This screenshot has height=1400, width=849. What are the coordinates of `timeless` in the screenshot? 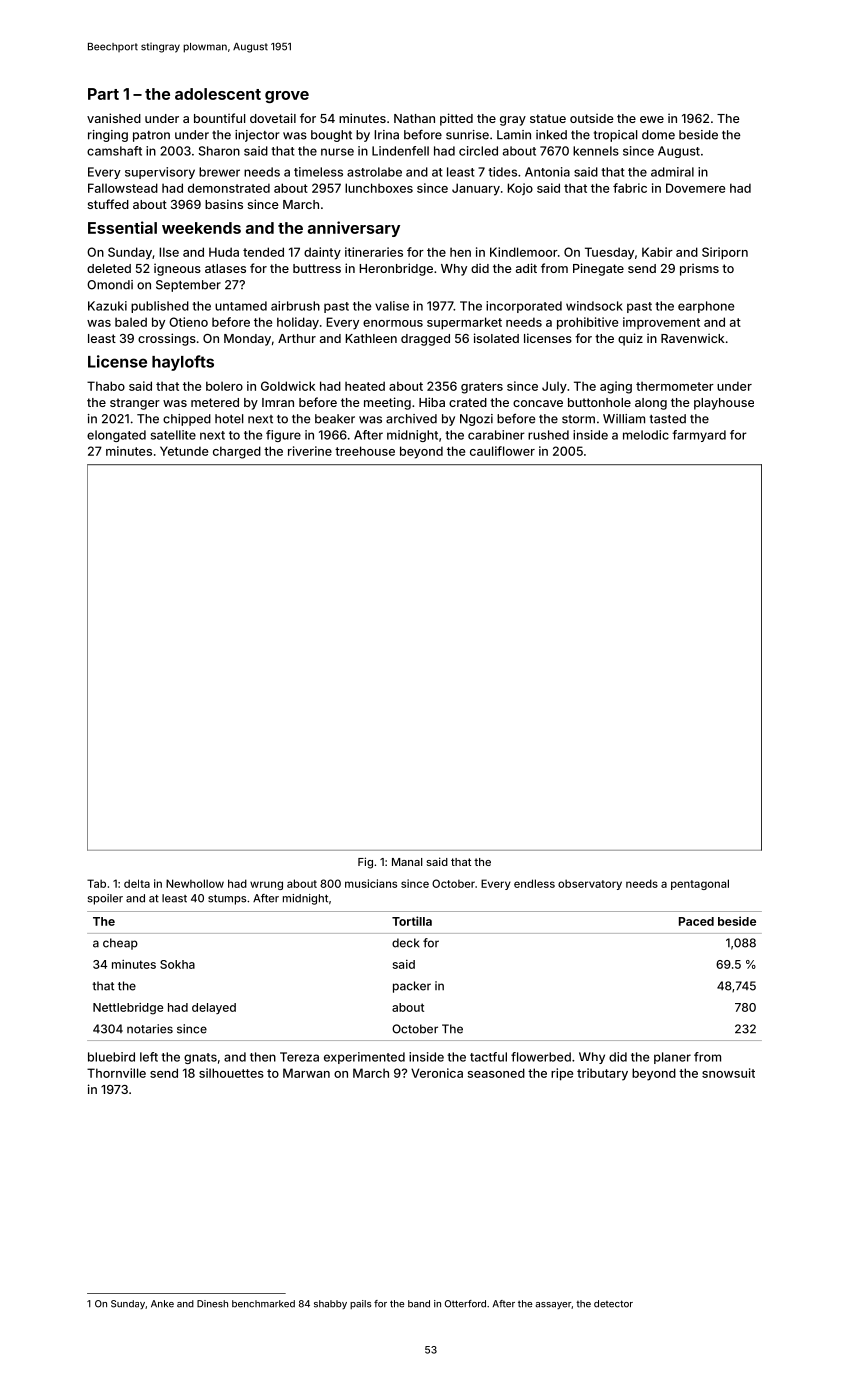 It's located at (318, 172).
